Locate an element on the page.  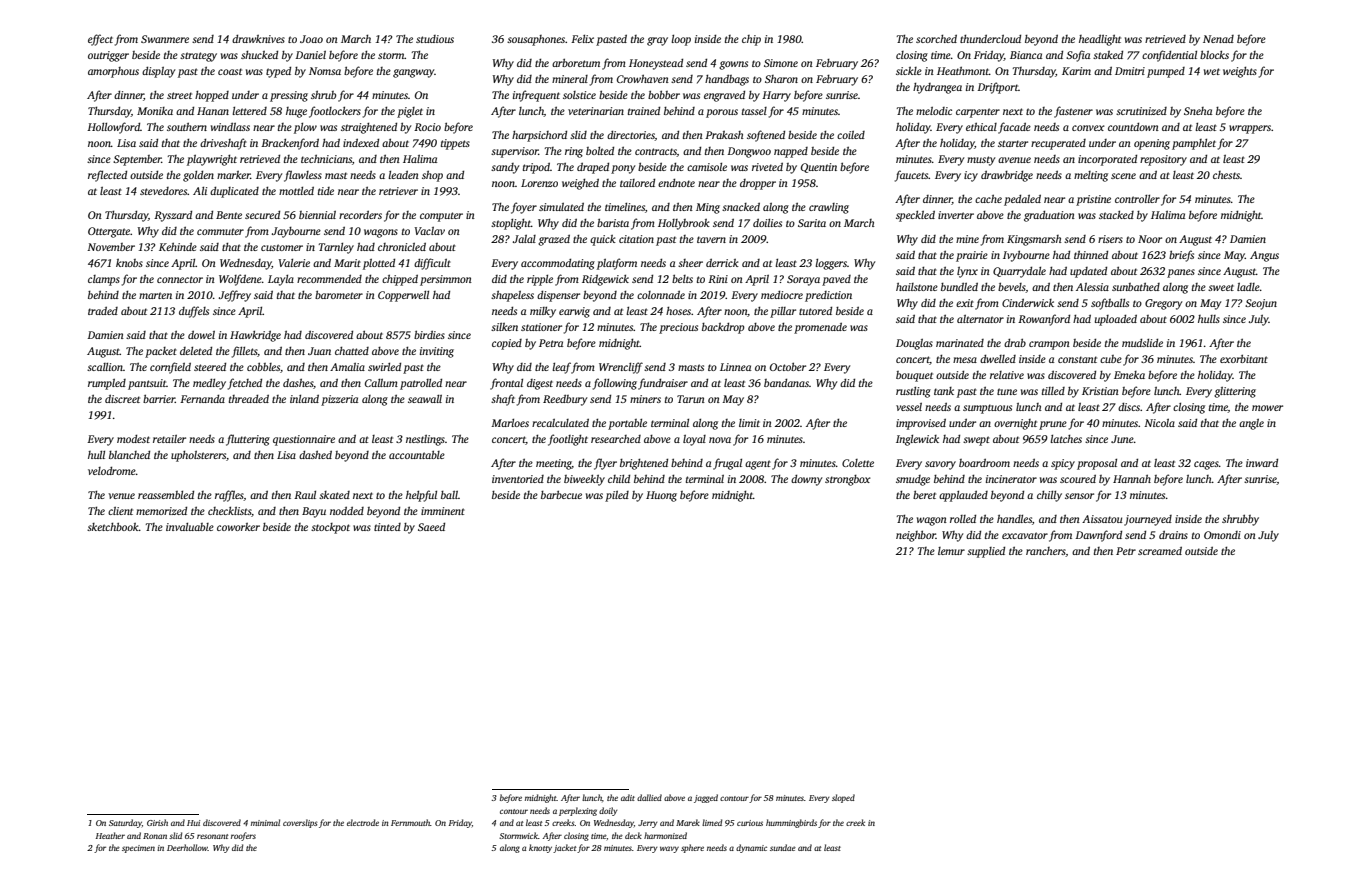
sketchbook is located at coordinates (113, 526).
